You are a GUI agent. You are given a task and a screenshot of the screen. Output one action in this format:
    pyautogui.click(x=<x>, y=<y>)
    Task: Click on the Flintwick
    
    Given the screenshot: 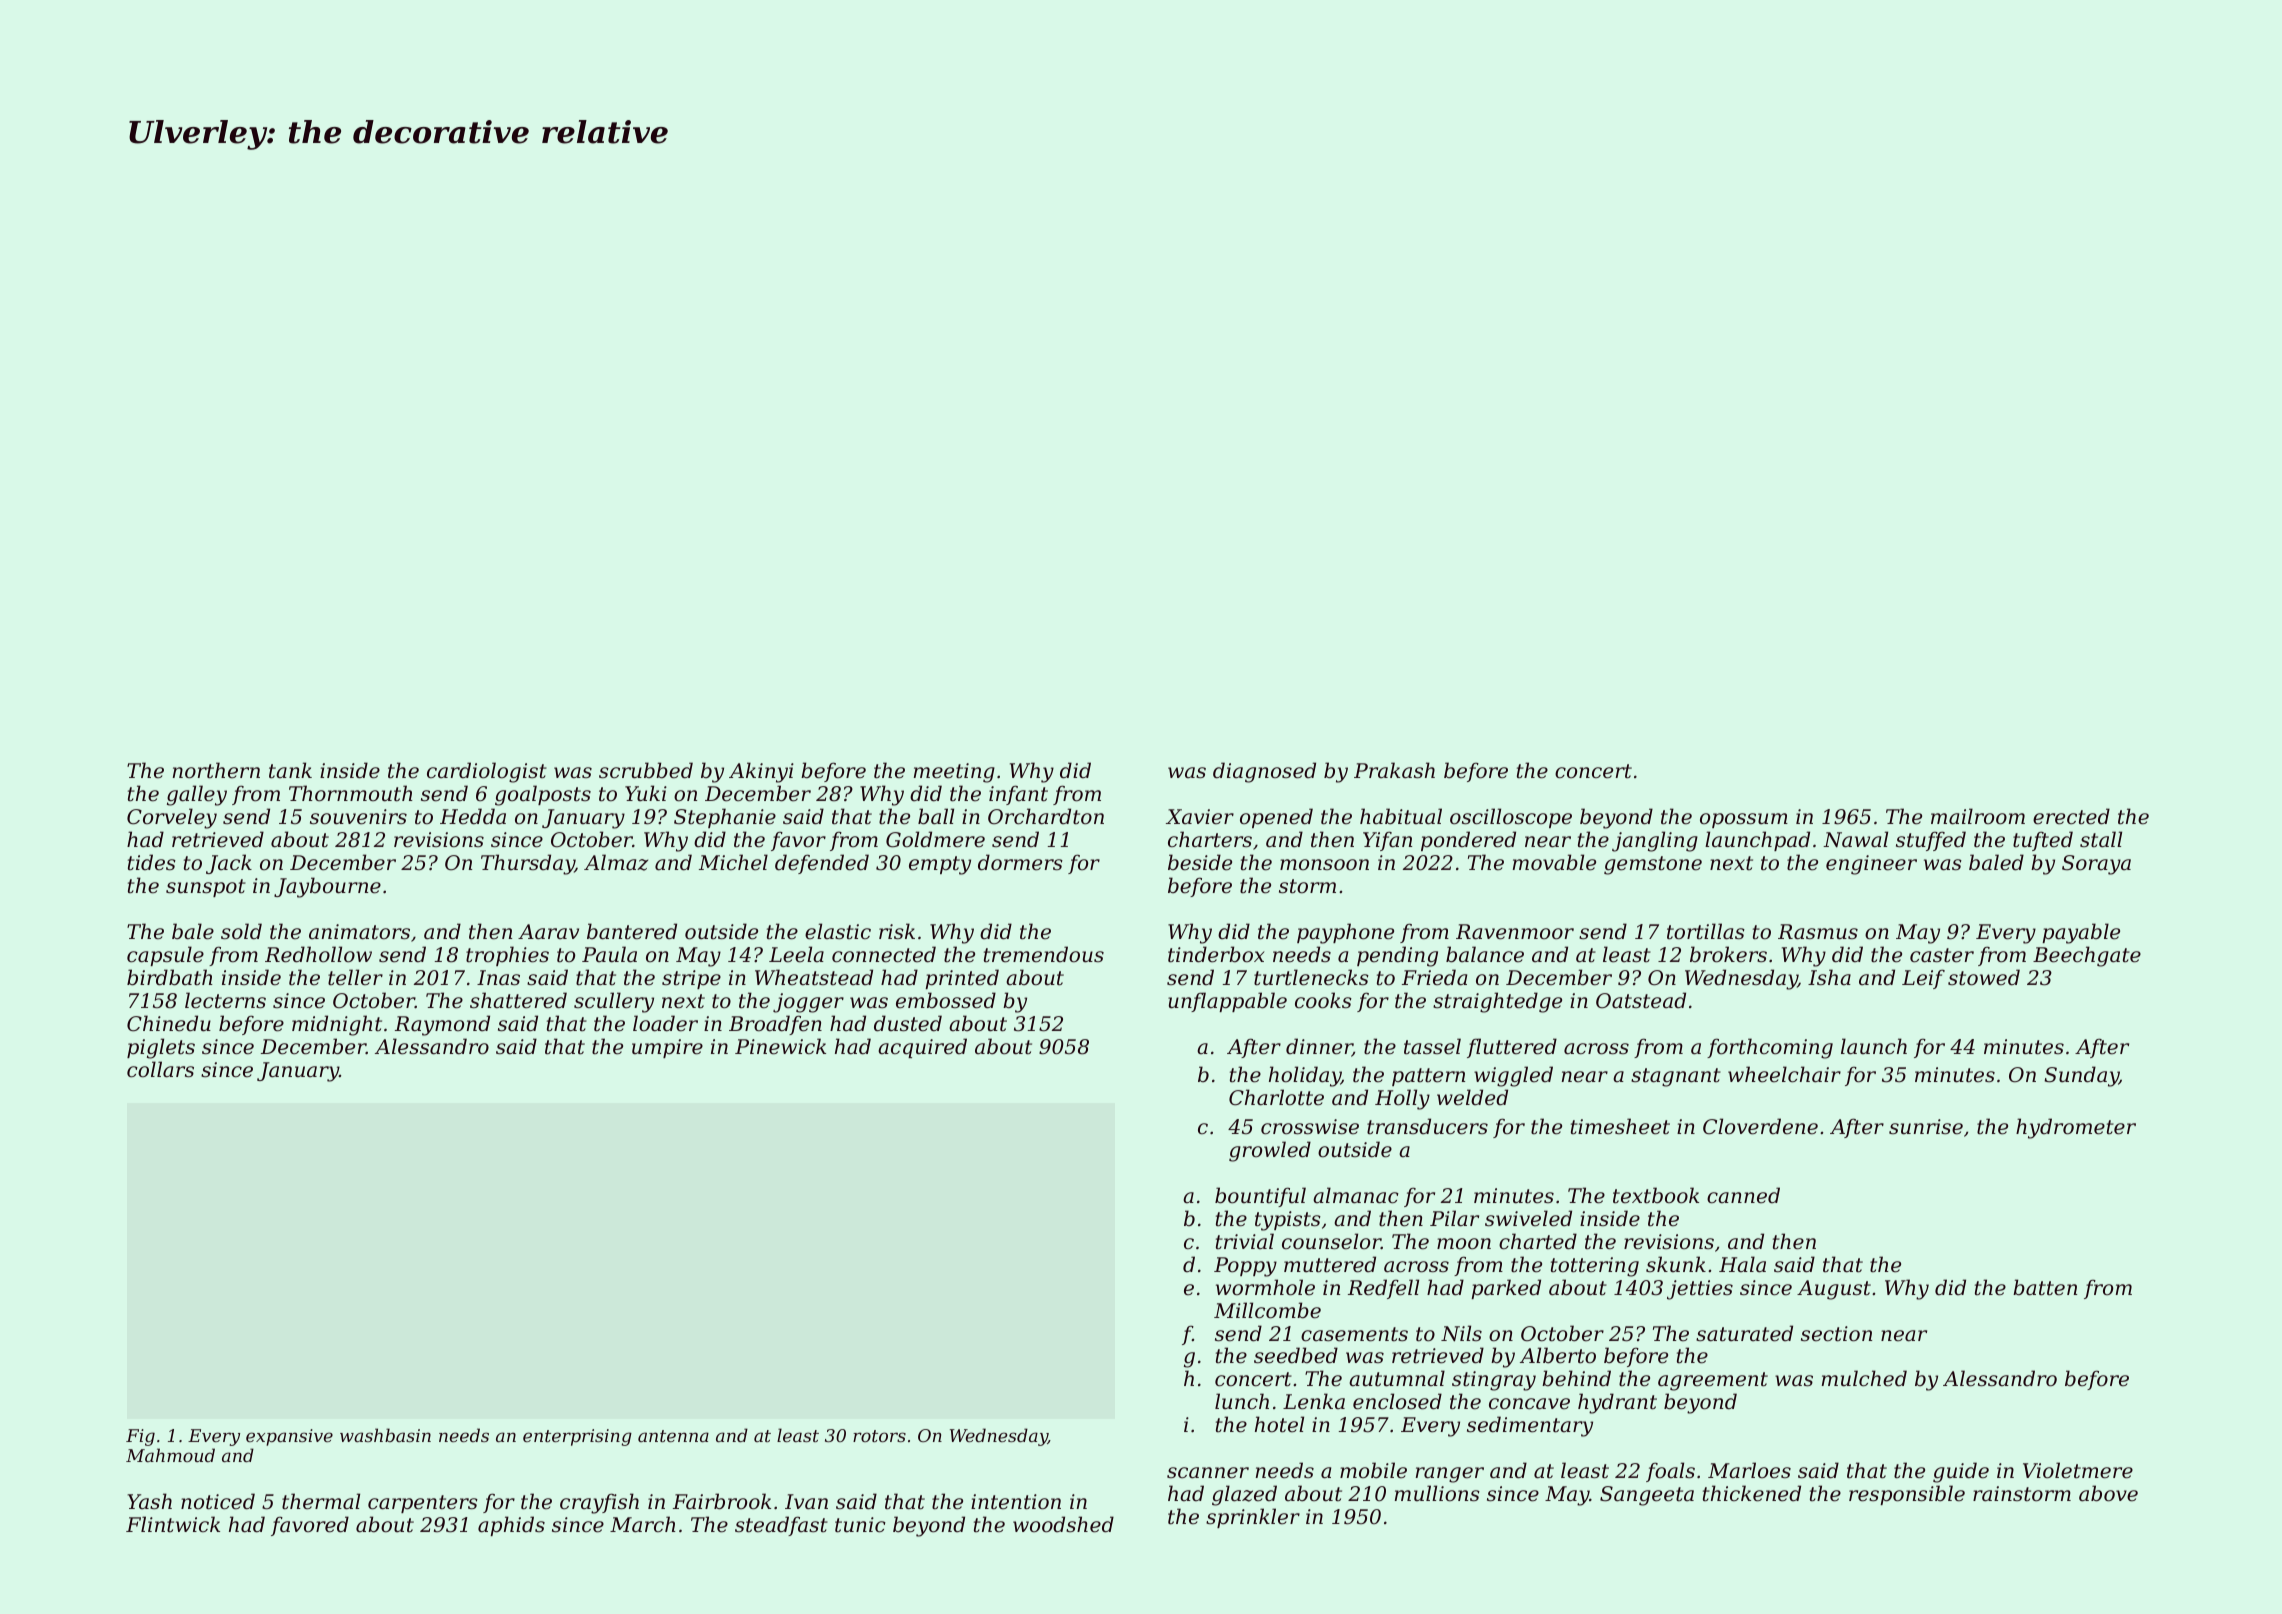 What is the action you would take?
    pyautogui.click(x=173, y=1524)
